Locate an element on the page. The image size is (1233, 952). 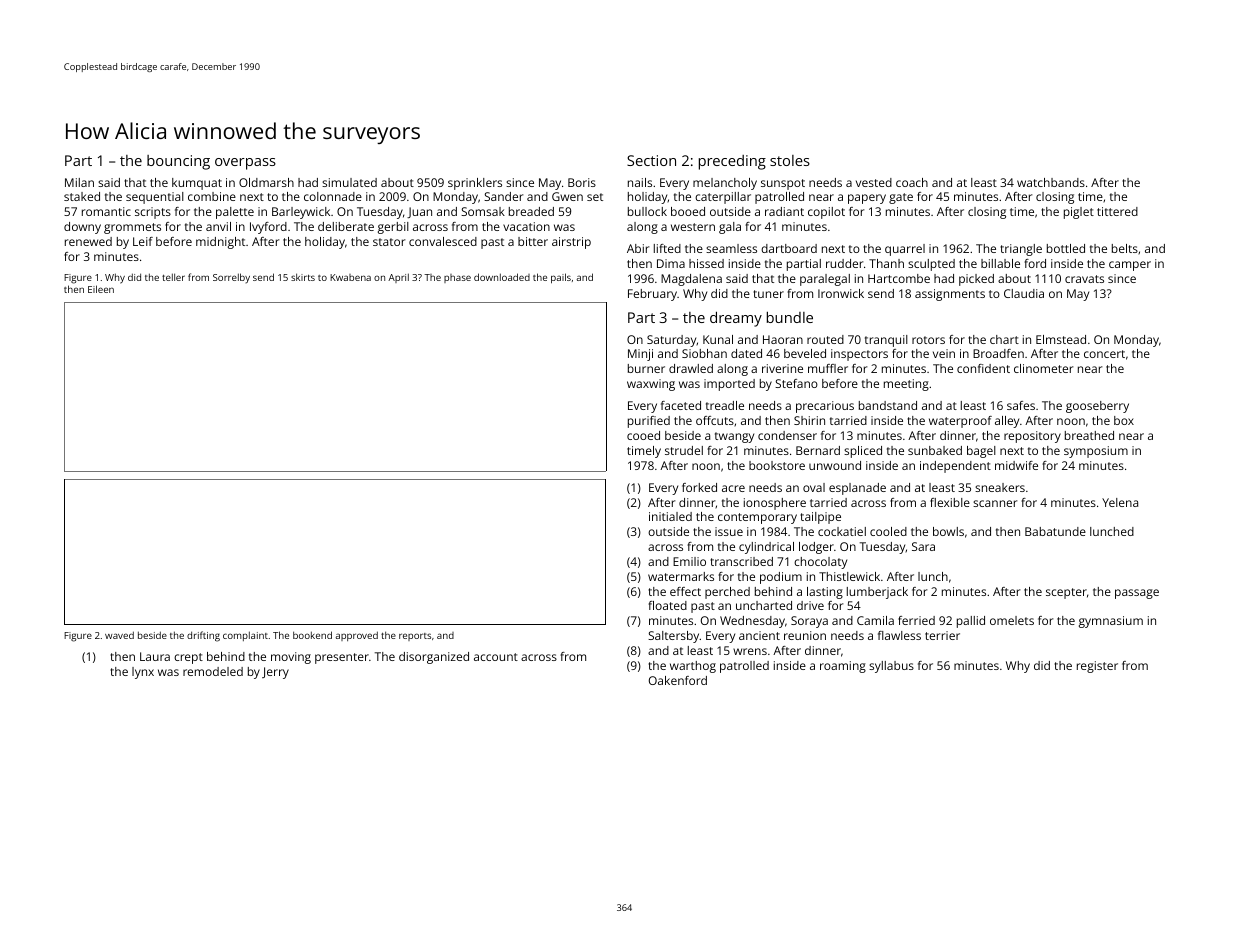
Jerry is located at coordinates (275, 673).
